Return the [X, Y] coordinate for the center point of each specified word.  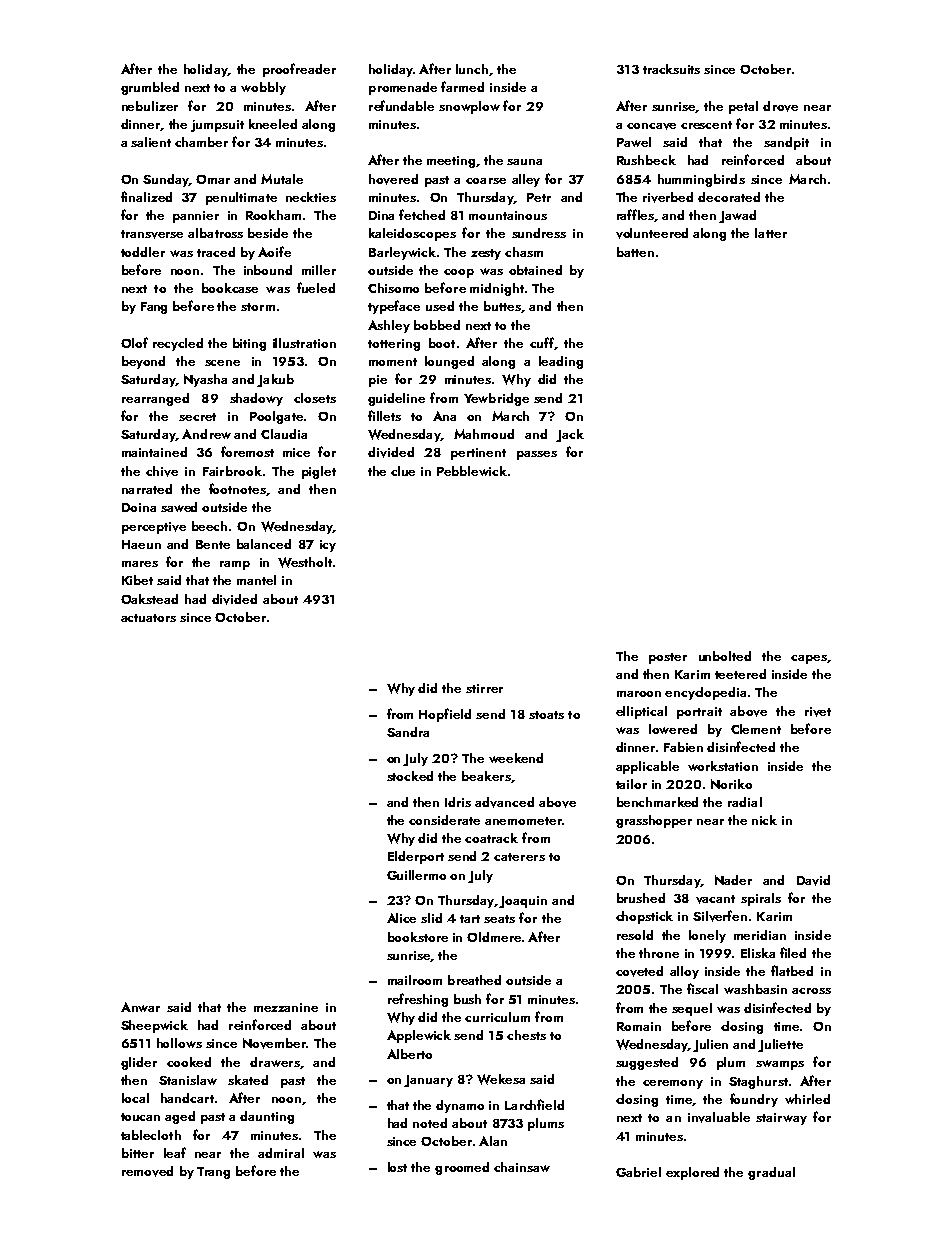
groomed [462, 1168]
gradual [771, 1173]
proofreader [299, 70]
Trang [213, 1173]
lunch [472, 69]
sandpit [786, 143]
